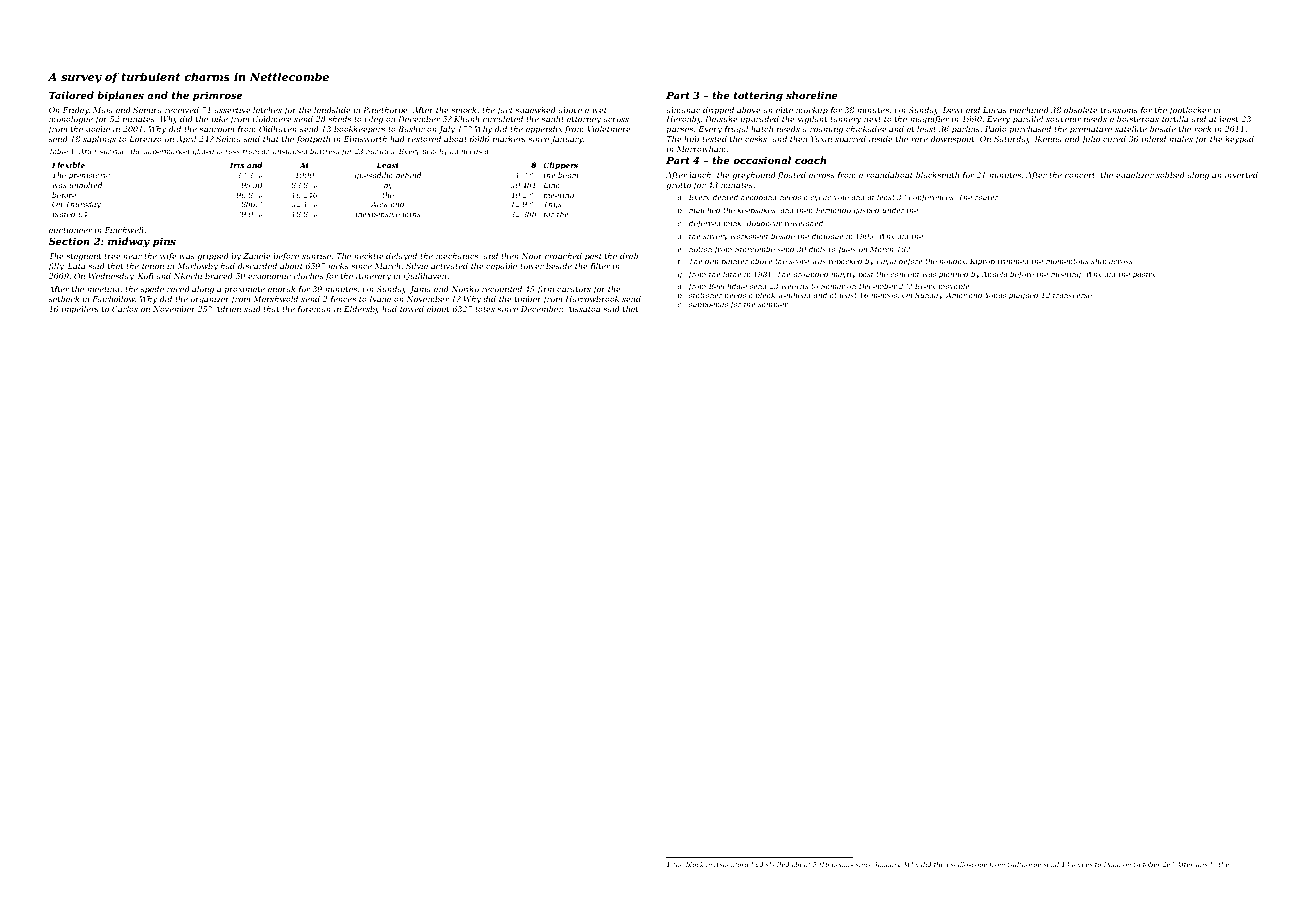 The width and height of the screenshot is (1308, 924). I want to click on block, so click(695, 864).
